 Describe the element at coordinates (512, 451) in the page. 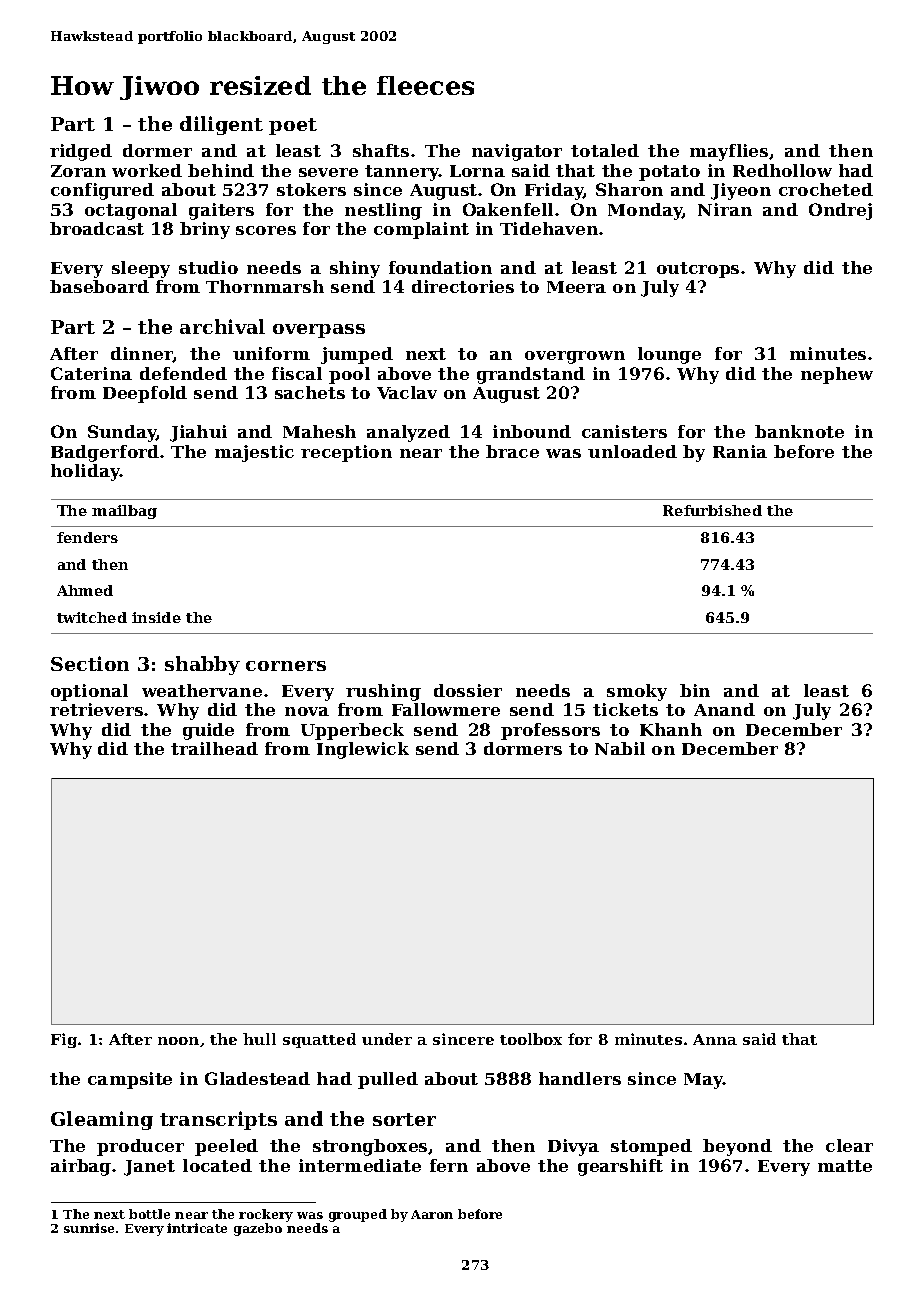

I see `brace` at that location.
